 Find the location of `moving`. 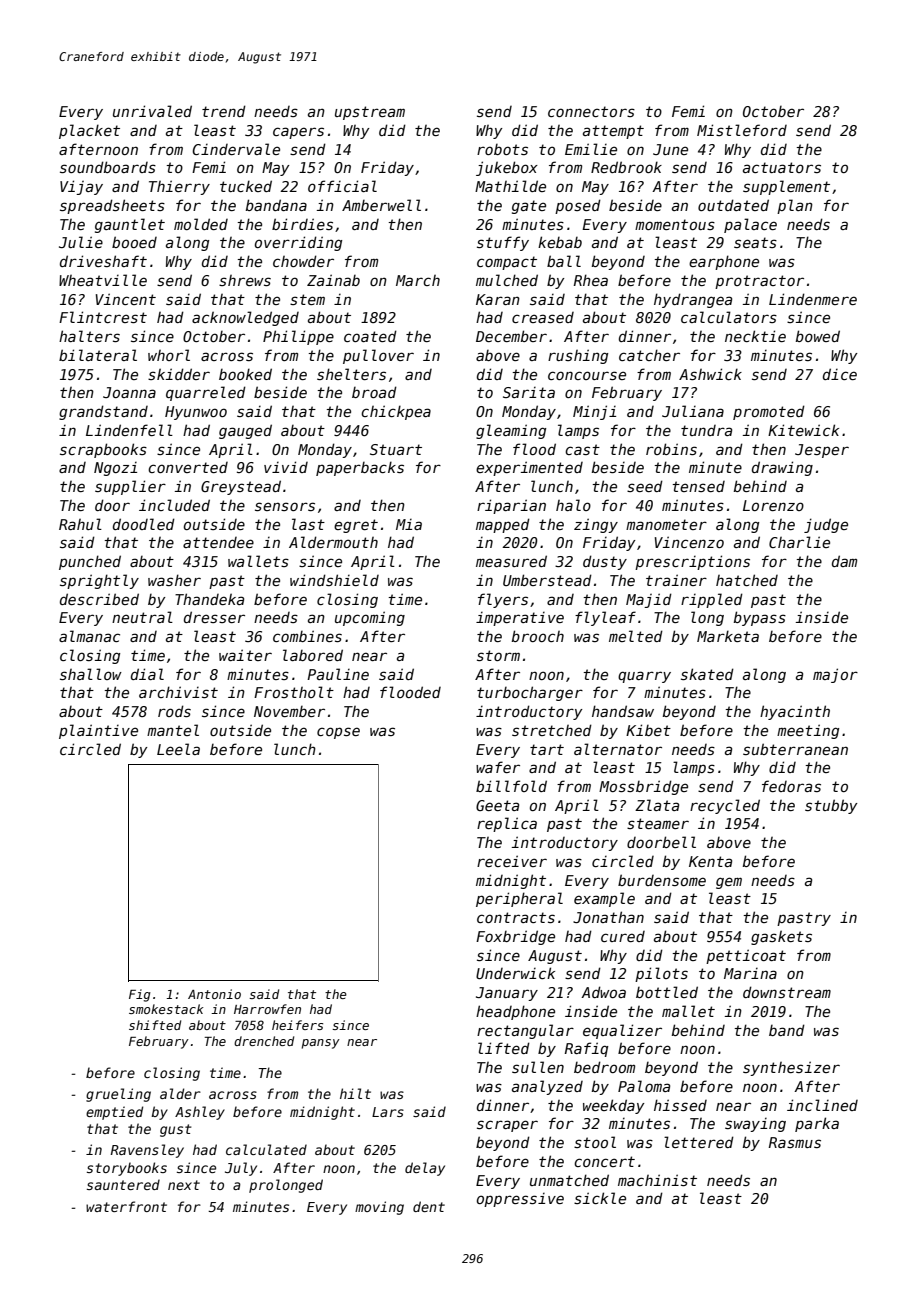

moving is located at coordinates (379, 1208).
